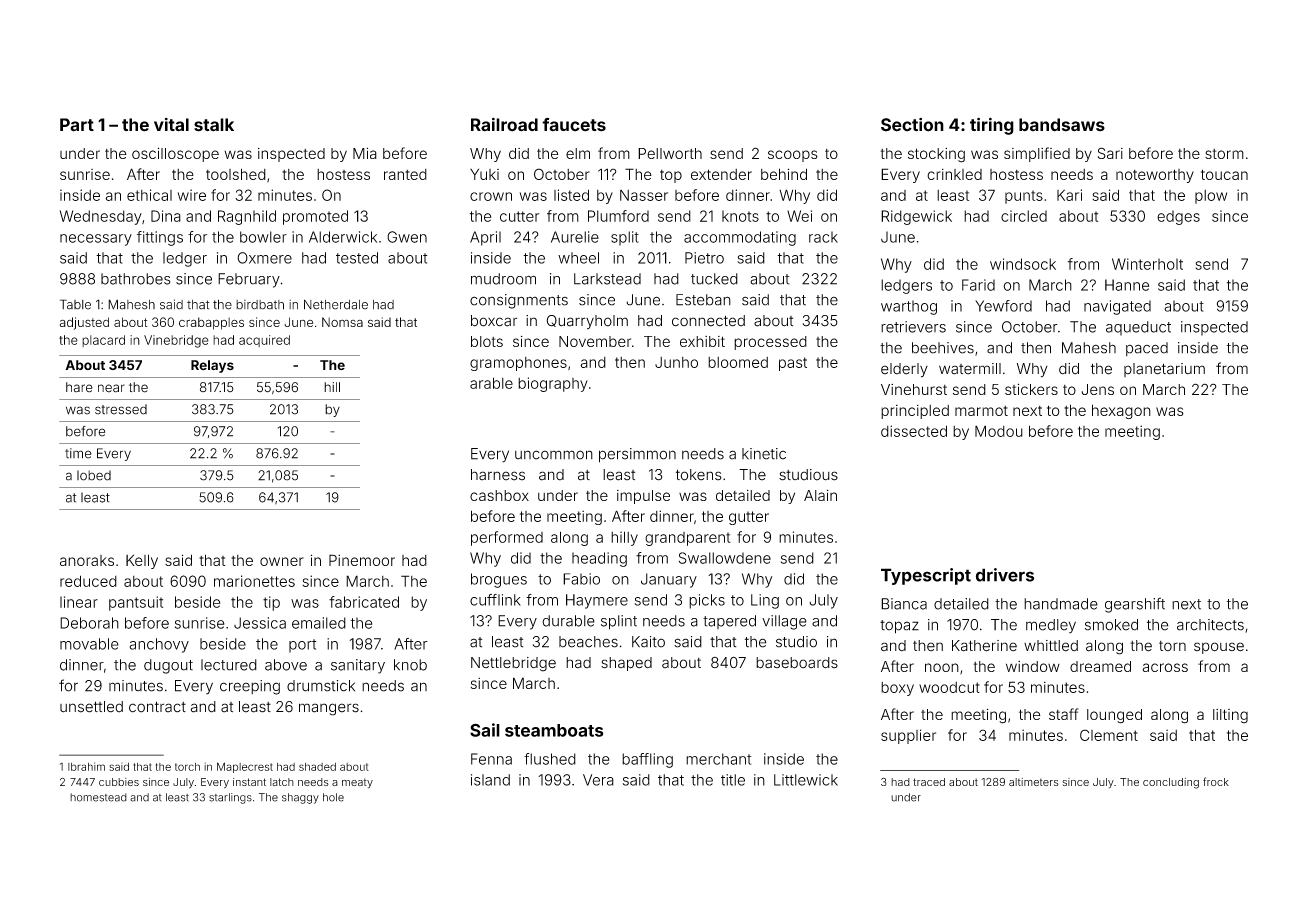 Image resolution: width=1308 pixels, height=924 pixels. I want to click on mangers, so click(329, 709).
